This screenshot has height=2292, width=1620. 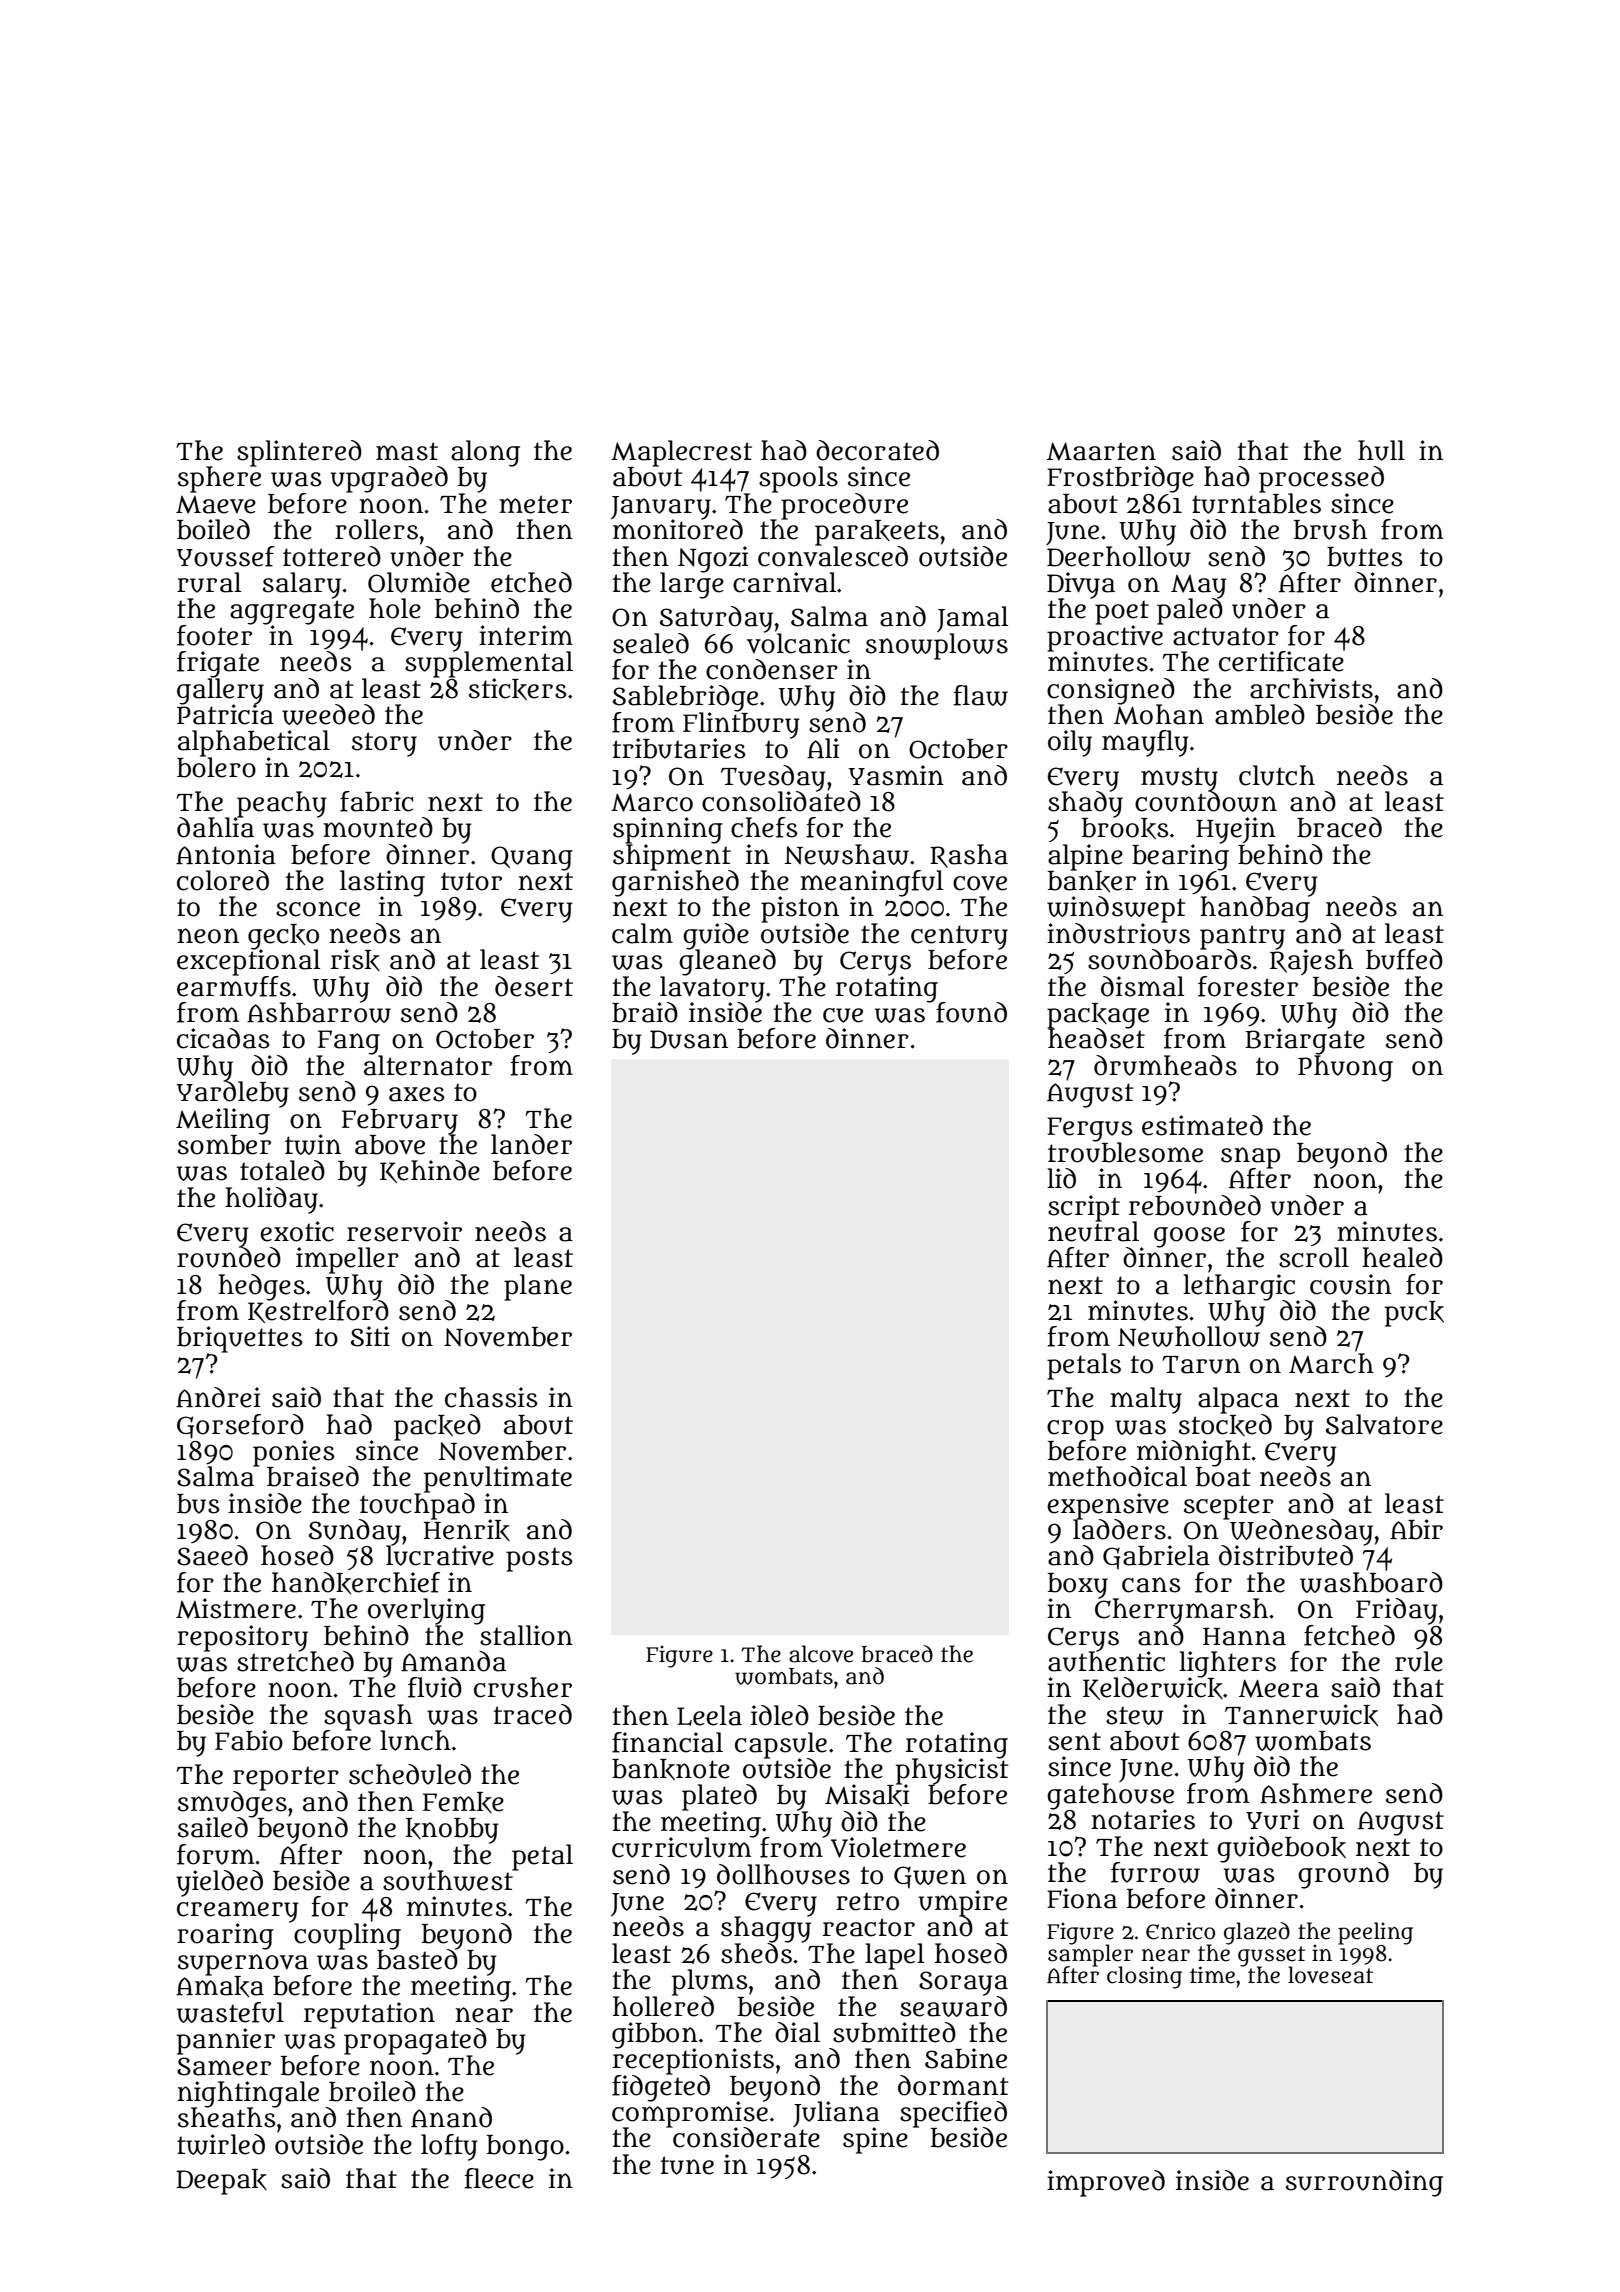 What do you see at coordinates (1179, 779) in the screenshot?
I see `musty` at bounding box center [1179, 779].
